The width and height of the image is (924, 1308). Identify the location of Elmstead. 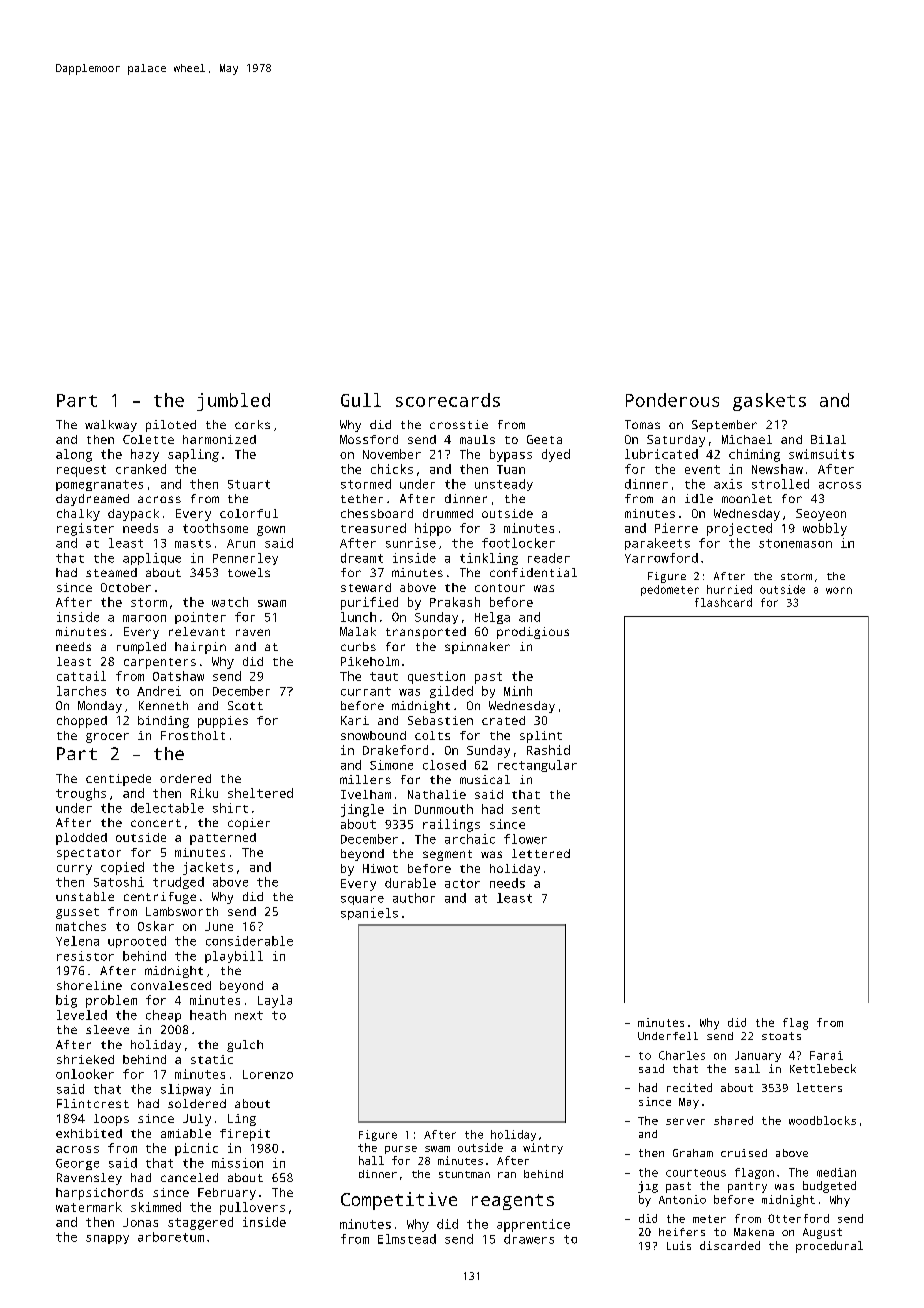
(407, 1239).
